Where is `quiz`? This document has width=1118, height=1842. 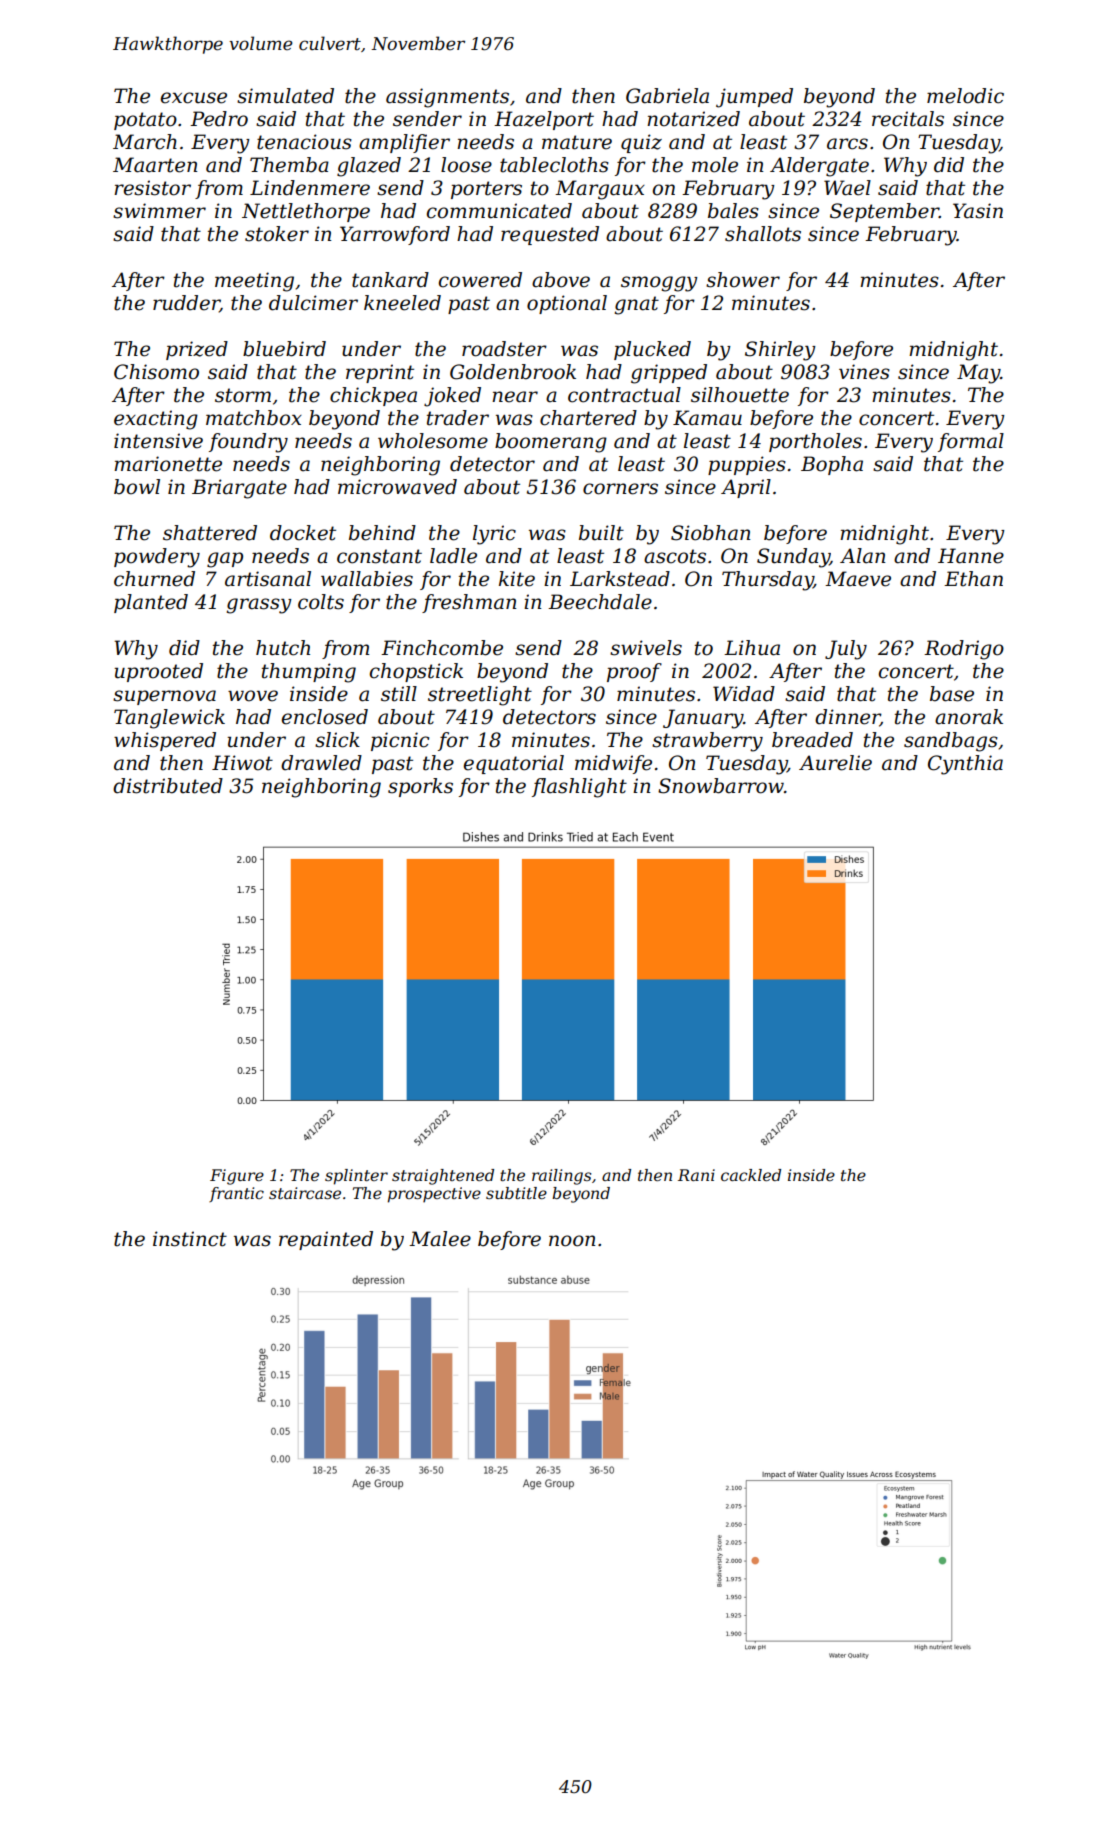 quiz is located at coordinates (641, 143).
